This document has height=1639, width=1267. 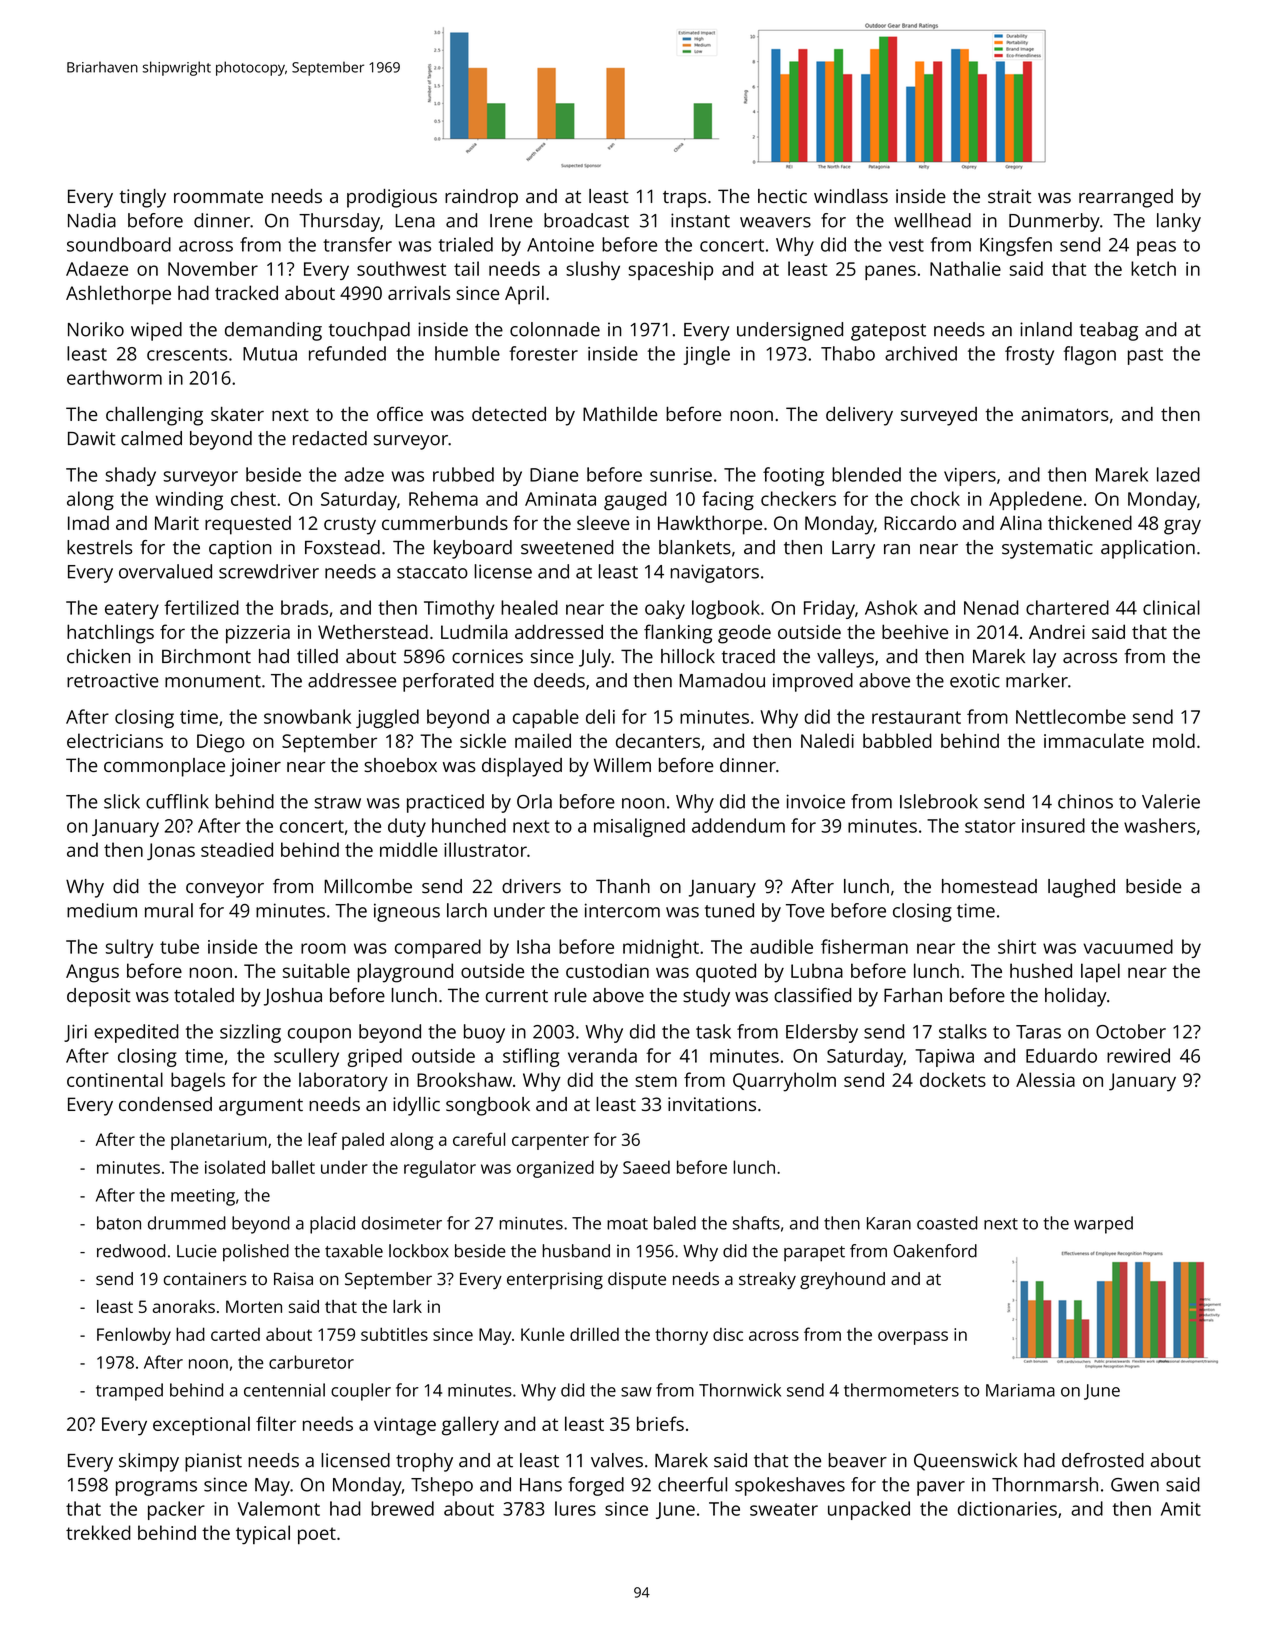 I want to click on windlass, so click(x=851, y=196).
